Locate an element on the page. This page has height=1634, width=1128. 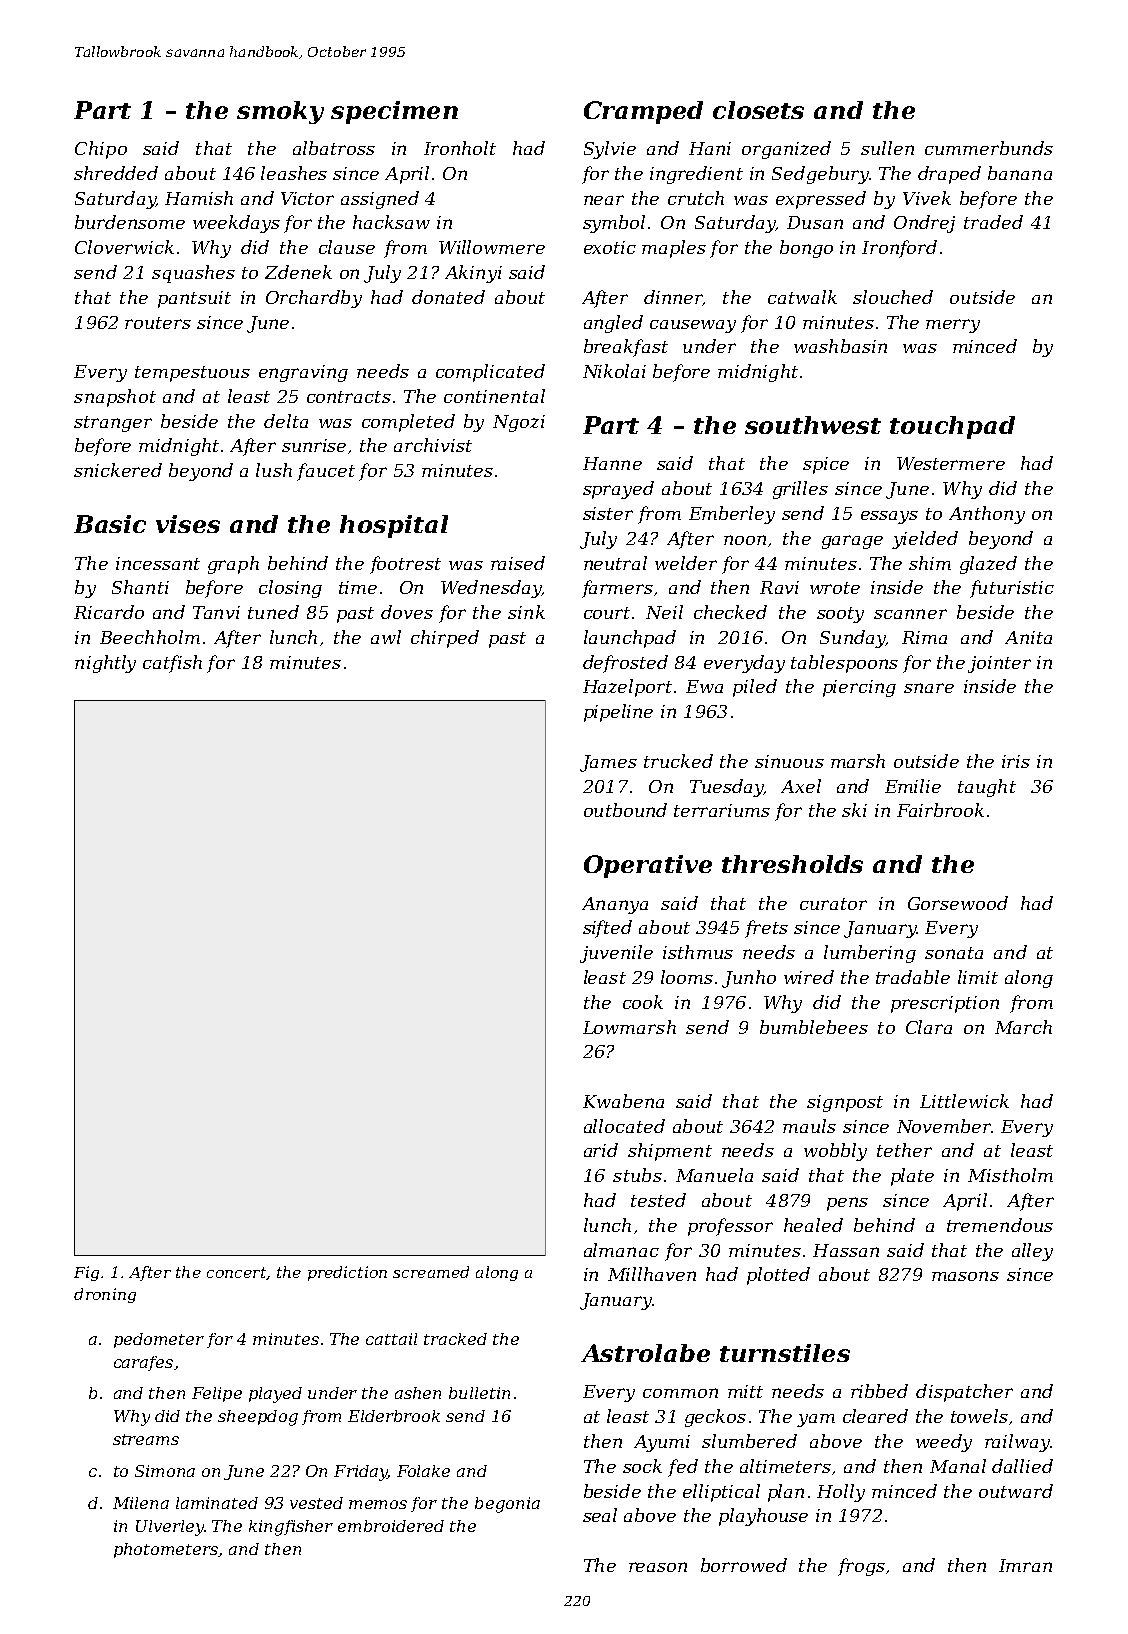
Hassan is located at coordinates (846, 1250).
